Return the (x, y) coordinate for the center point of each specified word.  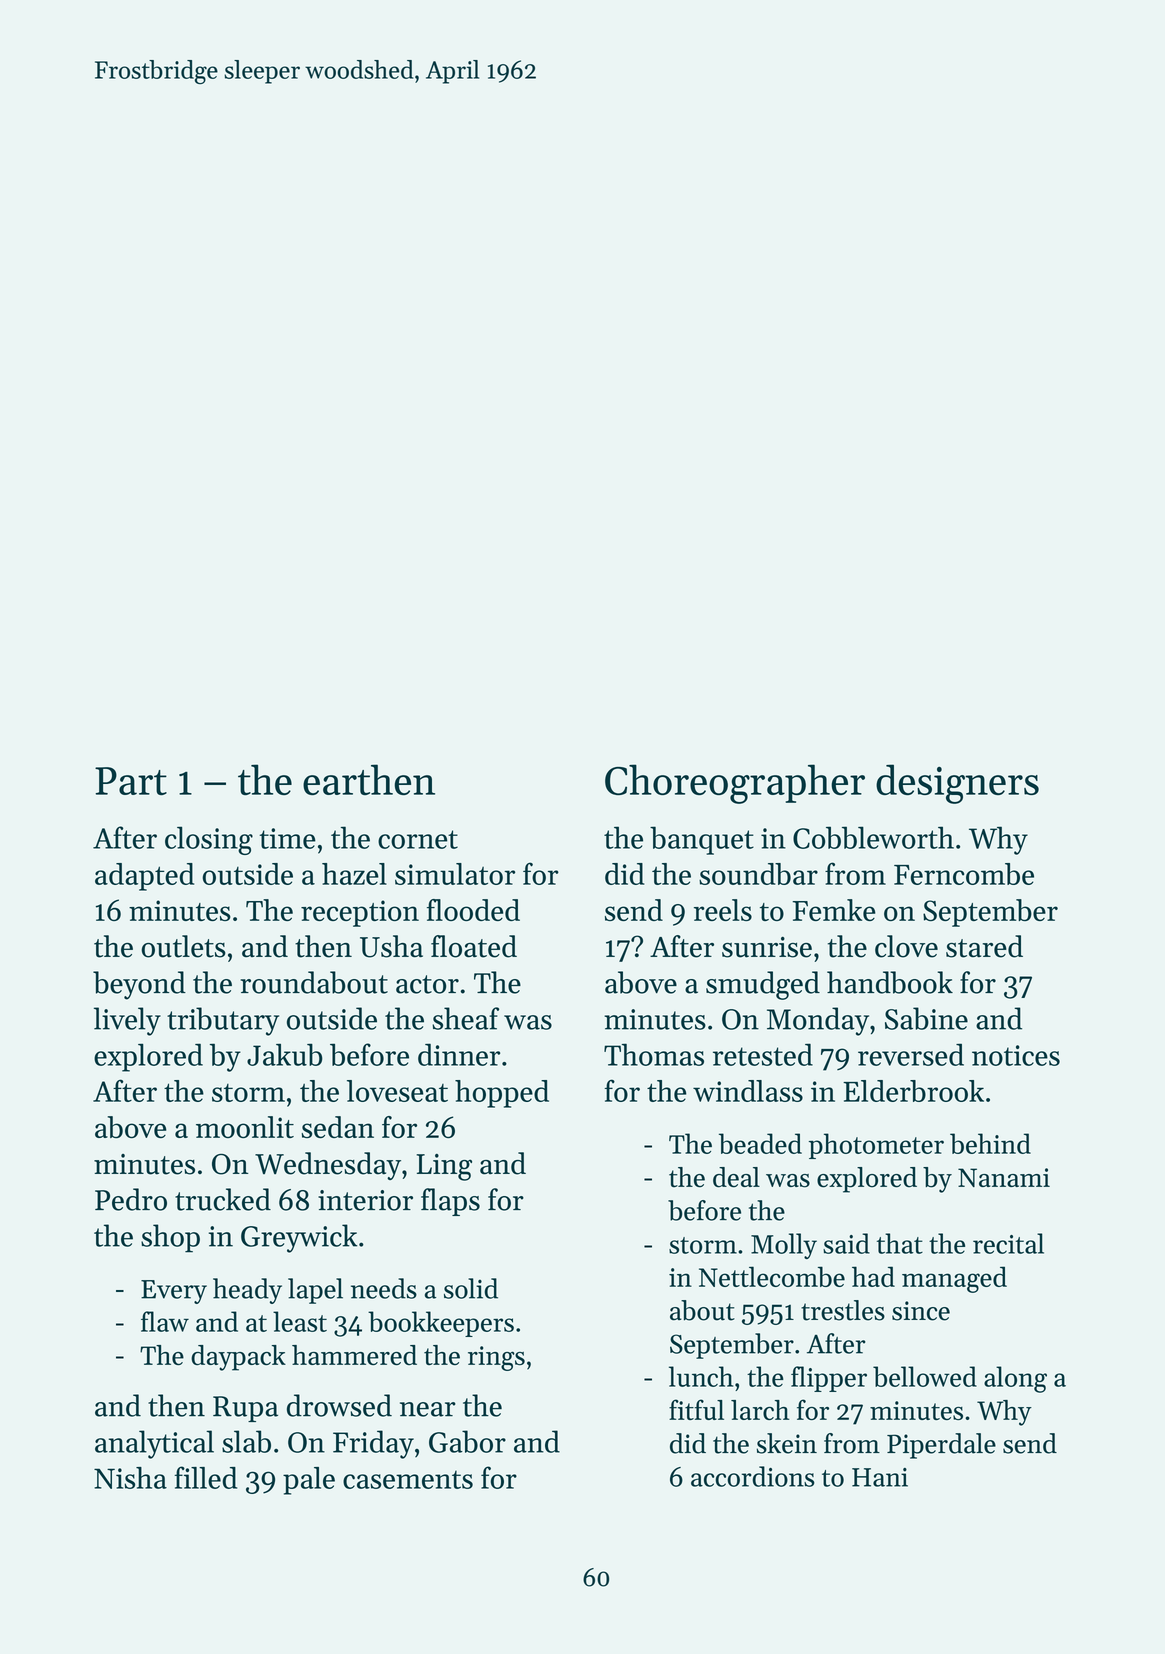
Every (174, 1292)
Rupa (245, 1409)
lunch (701, 1376)
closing (209, 840)
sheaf (465, 1018)
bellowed (925, 1376)
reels (723, 910)
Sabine (926, 1018)
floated (474, 946)
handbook (890, 982)
